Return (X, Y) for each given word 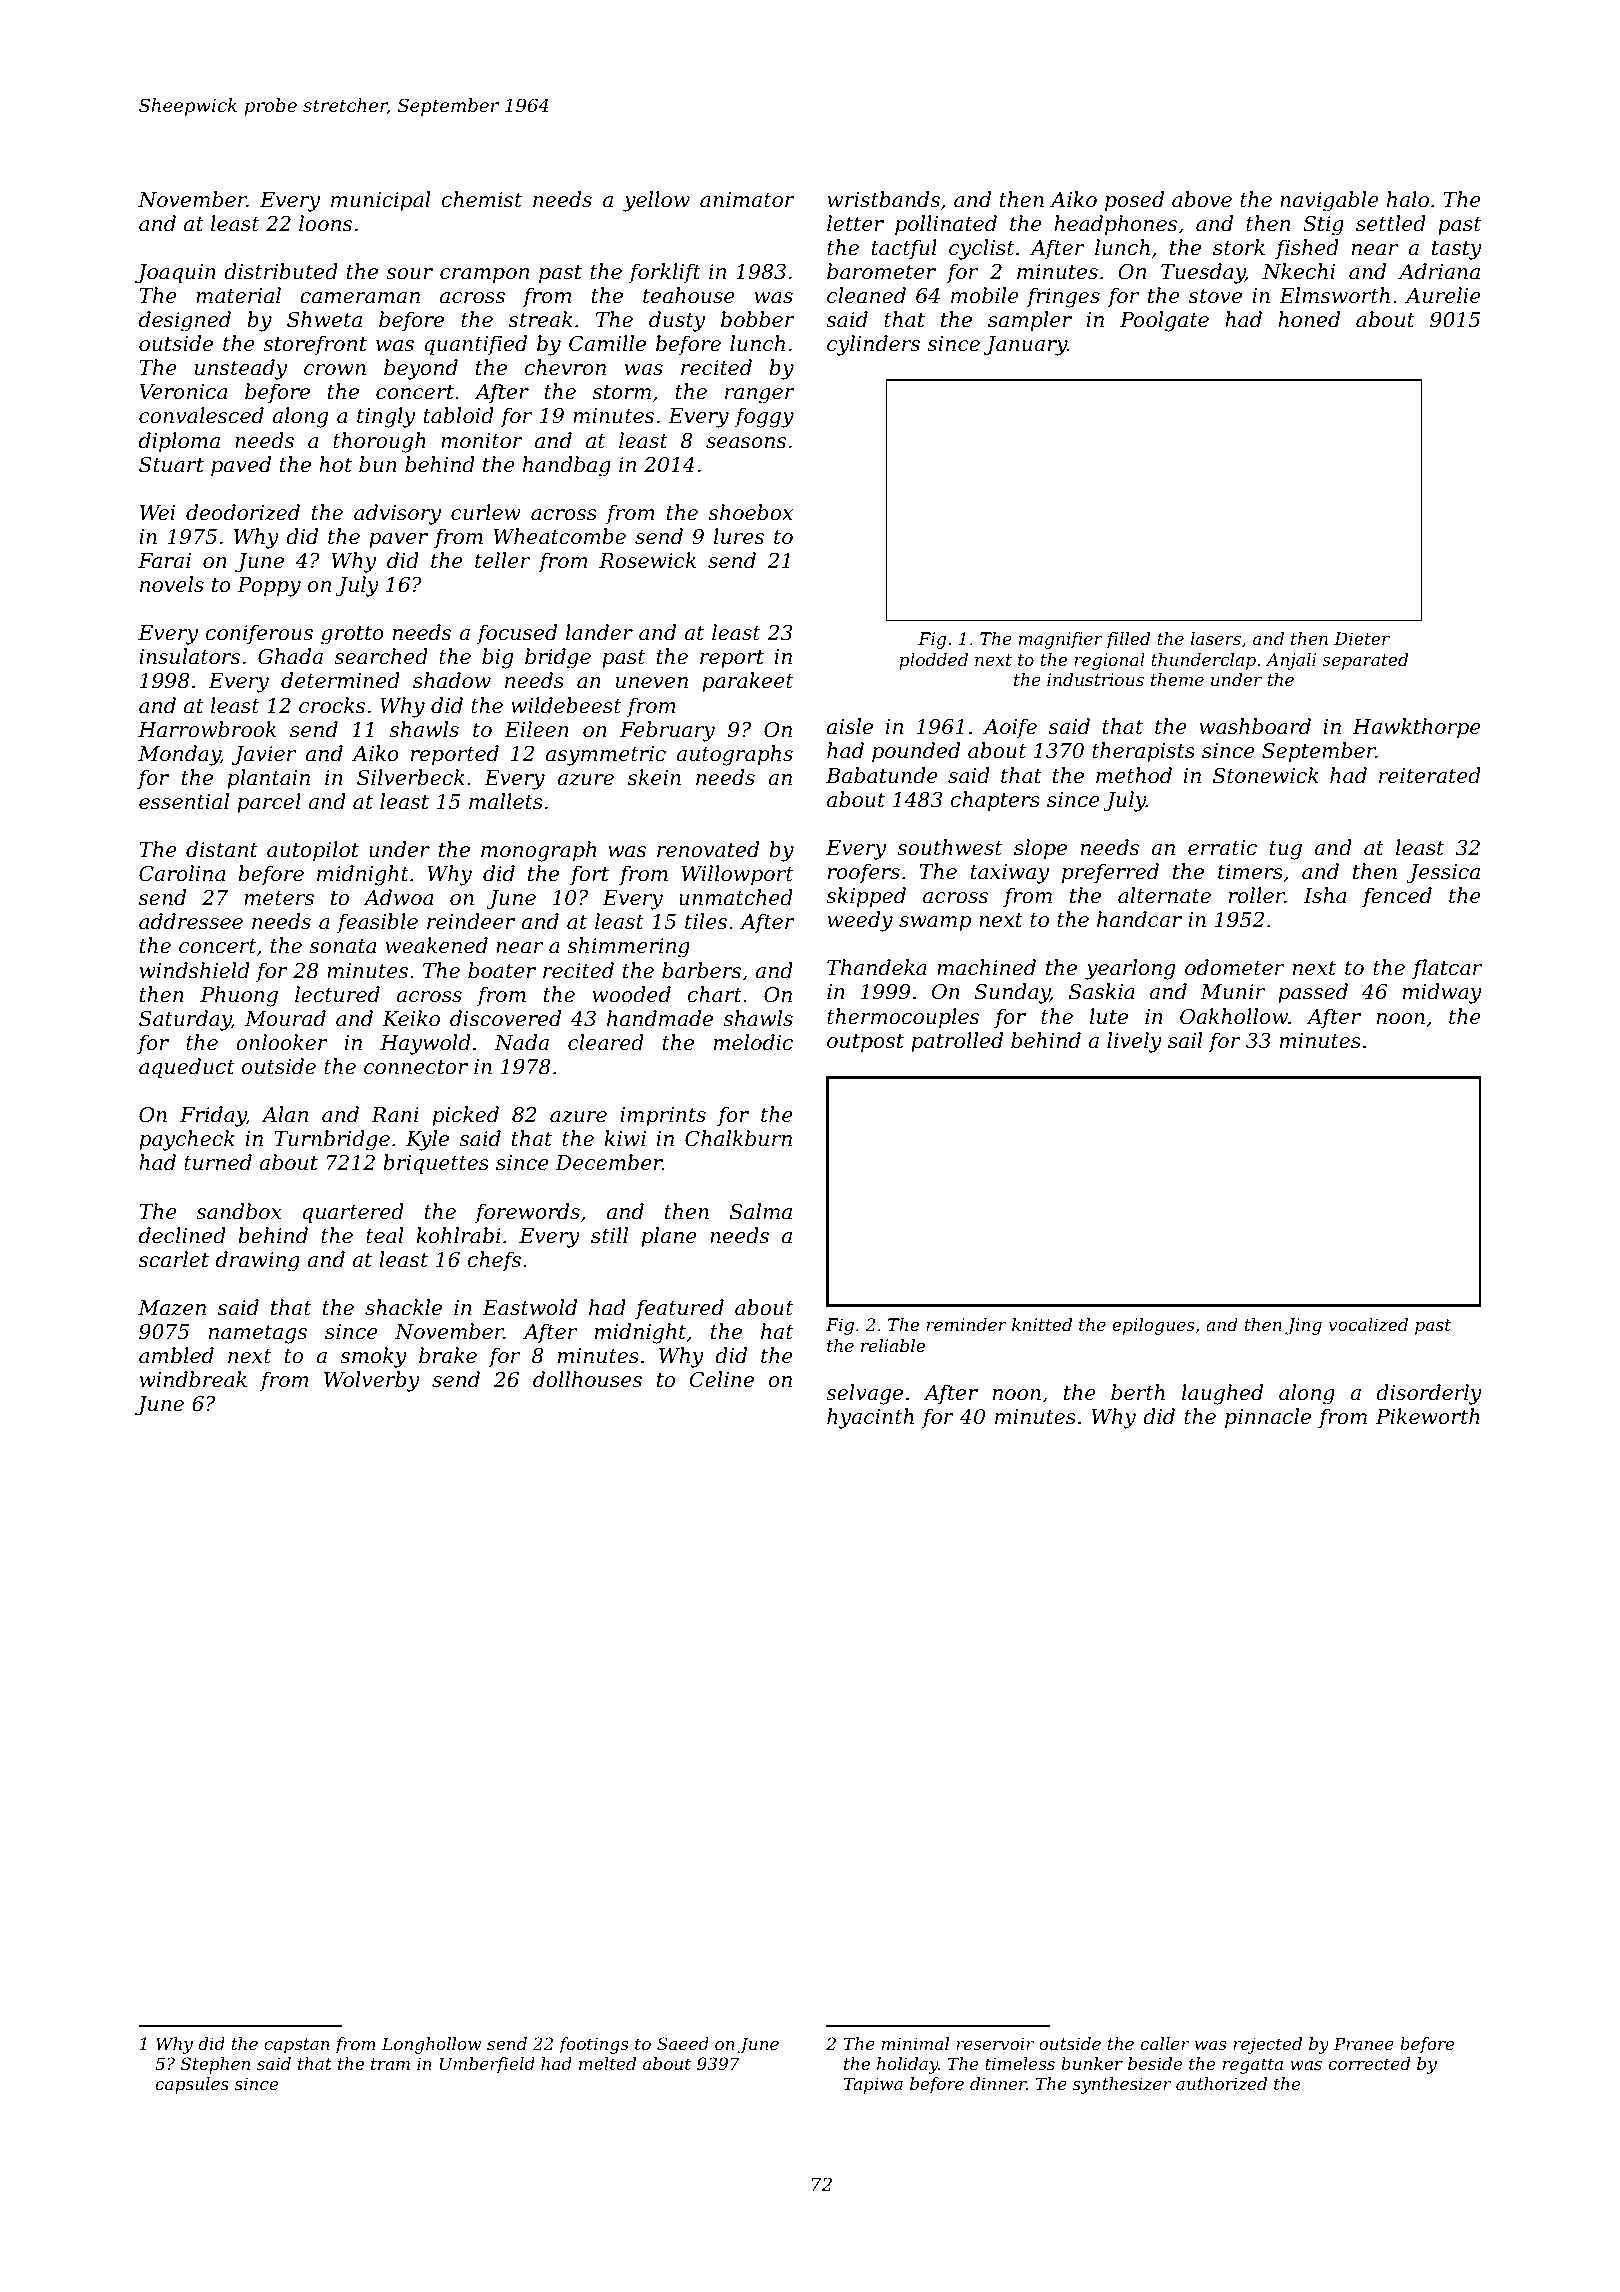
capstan (297, 2046)
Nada (521, 1042)
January (1025, 346)
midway (1442, 993)
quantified (475, 345)
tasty (1457, 250)
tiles (706, 921)
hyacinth (870, 1418)
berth (1138, 1392)
